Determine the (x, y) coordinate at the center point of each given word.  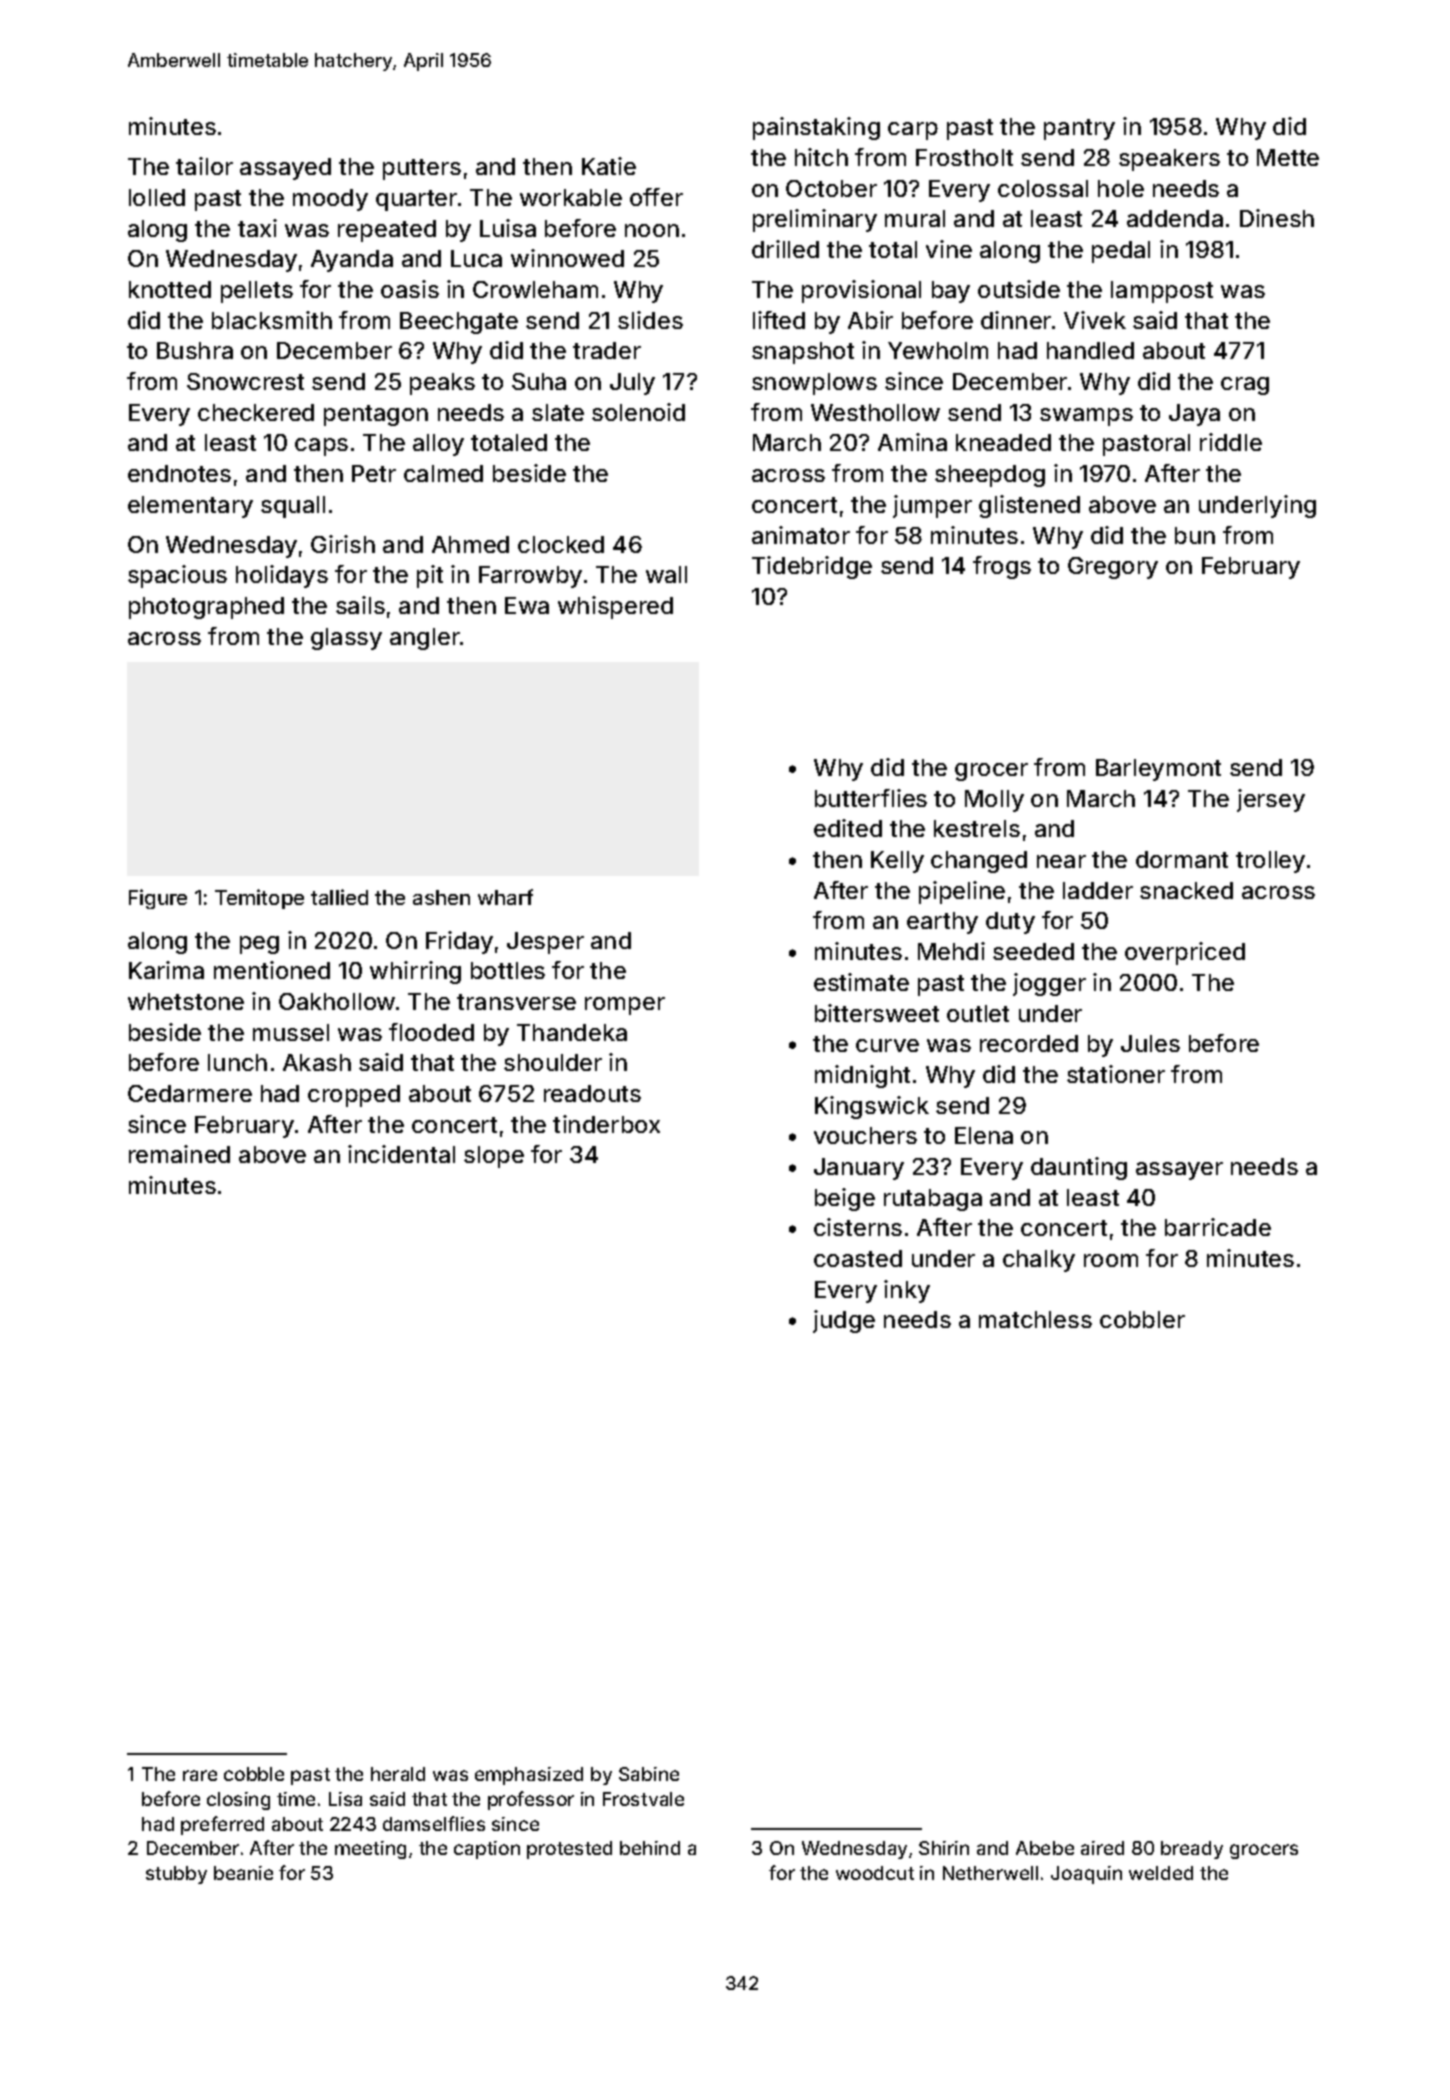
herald (398, 1774)
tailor (204, 166)
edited (848, 828)
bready (1192, 1850)
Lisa (345, 1799)
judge (844, 1321)
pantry (1079, 129)
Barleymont (1158, 770)
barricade (1218, 1227)
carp (913, 131)
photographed (206, 608)
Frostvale (643, 1799)
